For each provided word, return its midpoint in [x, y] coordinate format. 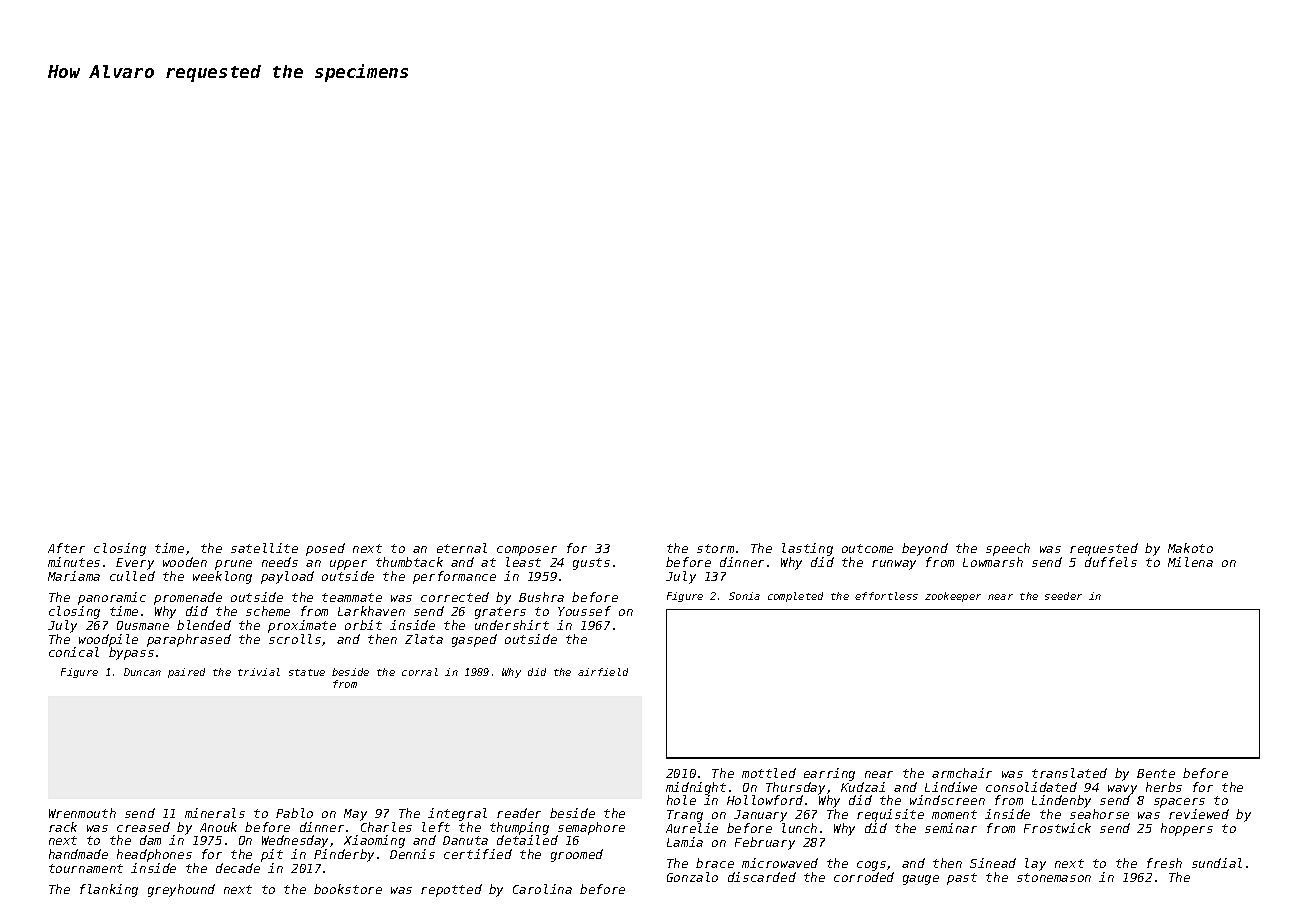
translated [1069, 773]
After [66, 548]
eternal [462, 548]
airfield [603, 672]
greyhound [181, 890]
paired [186, 673]
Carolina [542, 889]
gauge [921, 880]
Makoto [1190, 548]
